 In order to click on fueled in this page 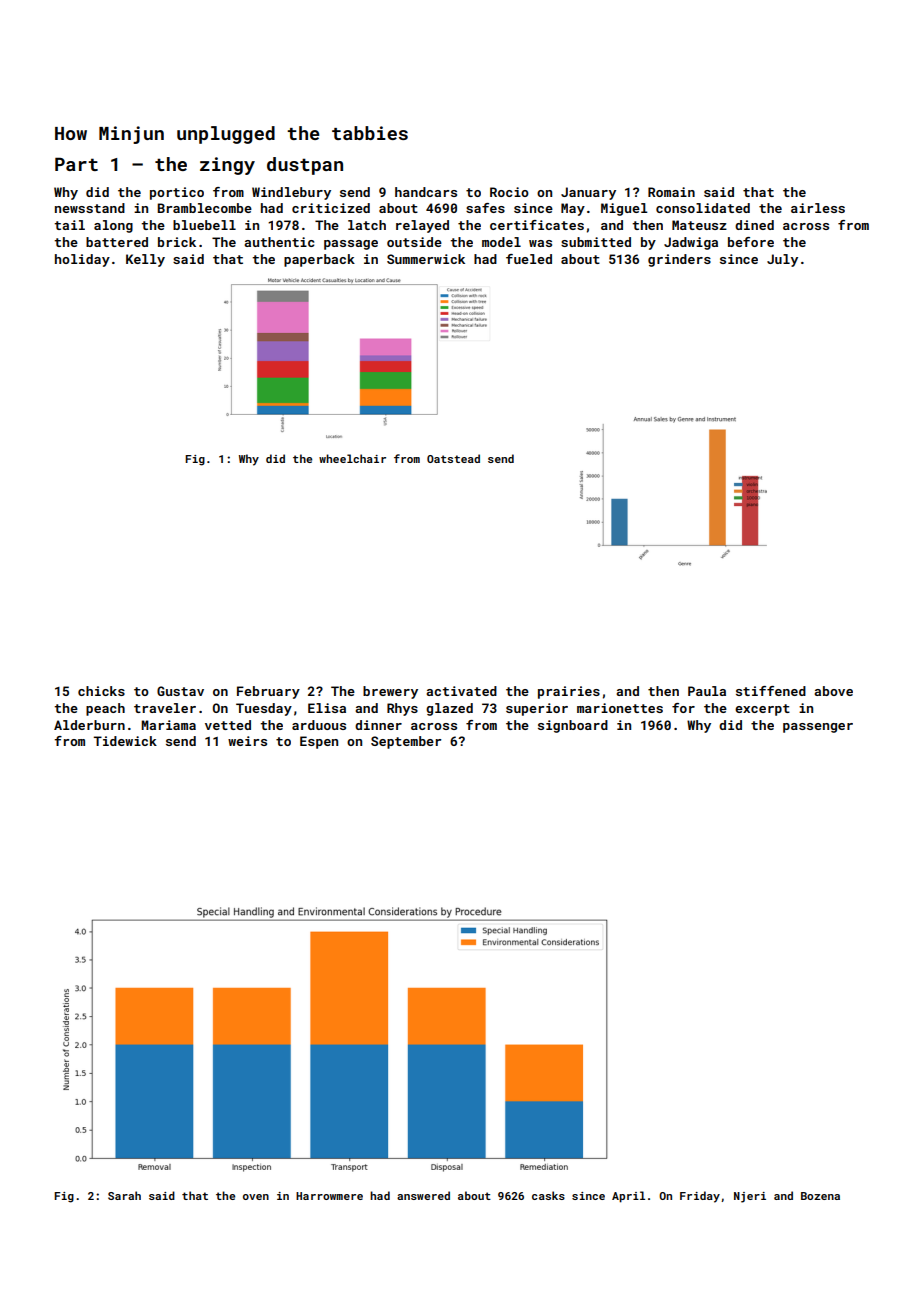, I will do `click(529, 259)`.
